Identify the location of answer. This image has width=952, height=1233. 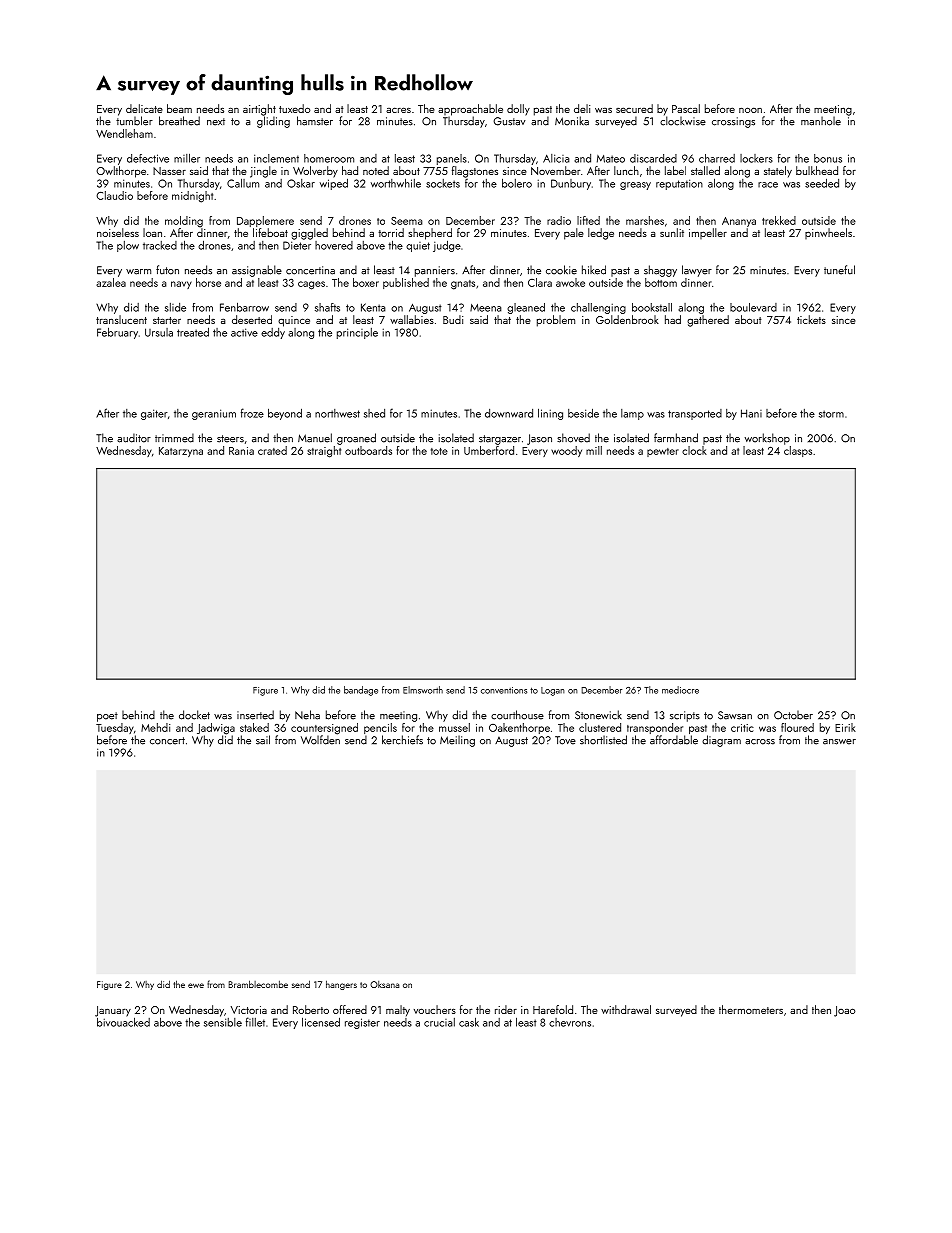
(839, 742).
